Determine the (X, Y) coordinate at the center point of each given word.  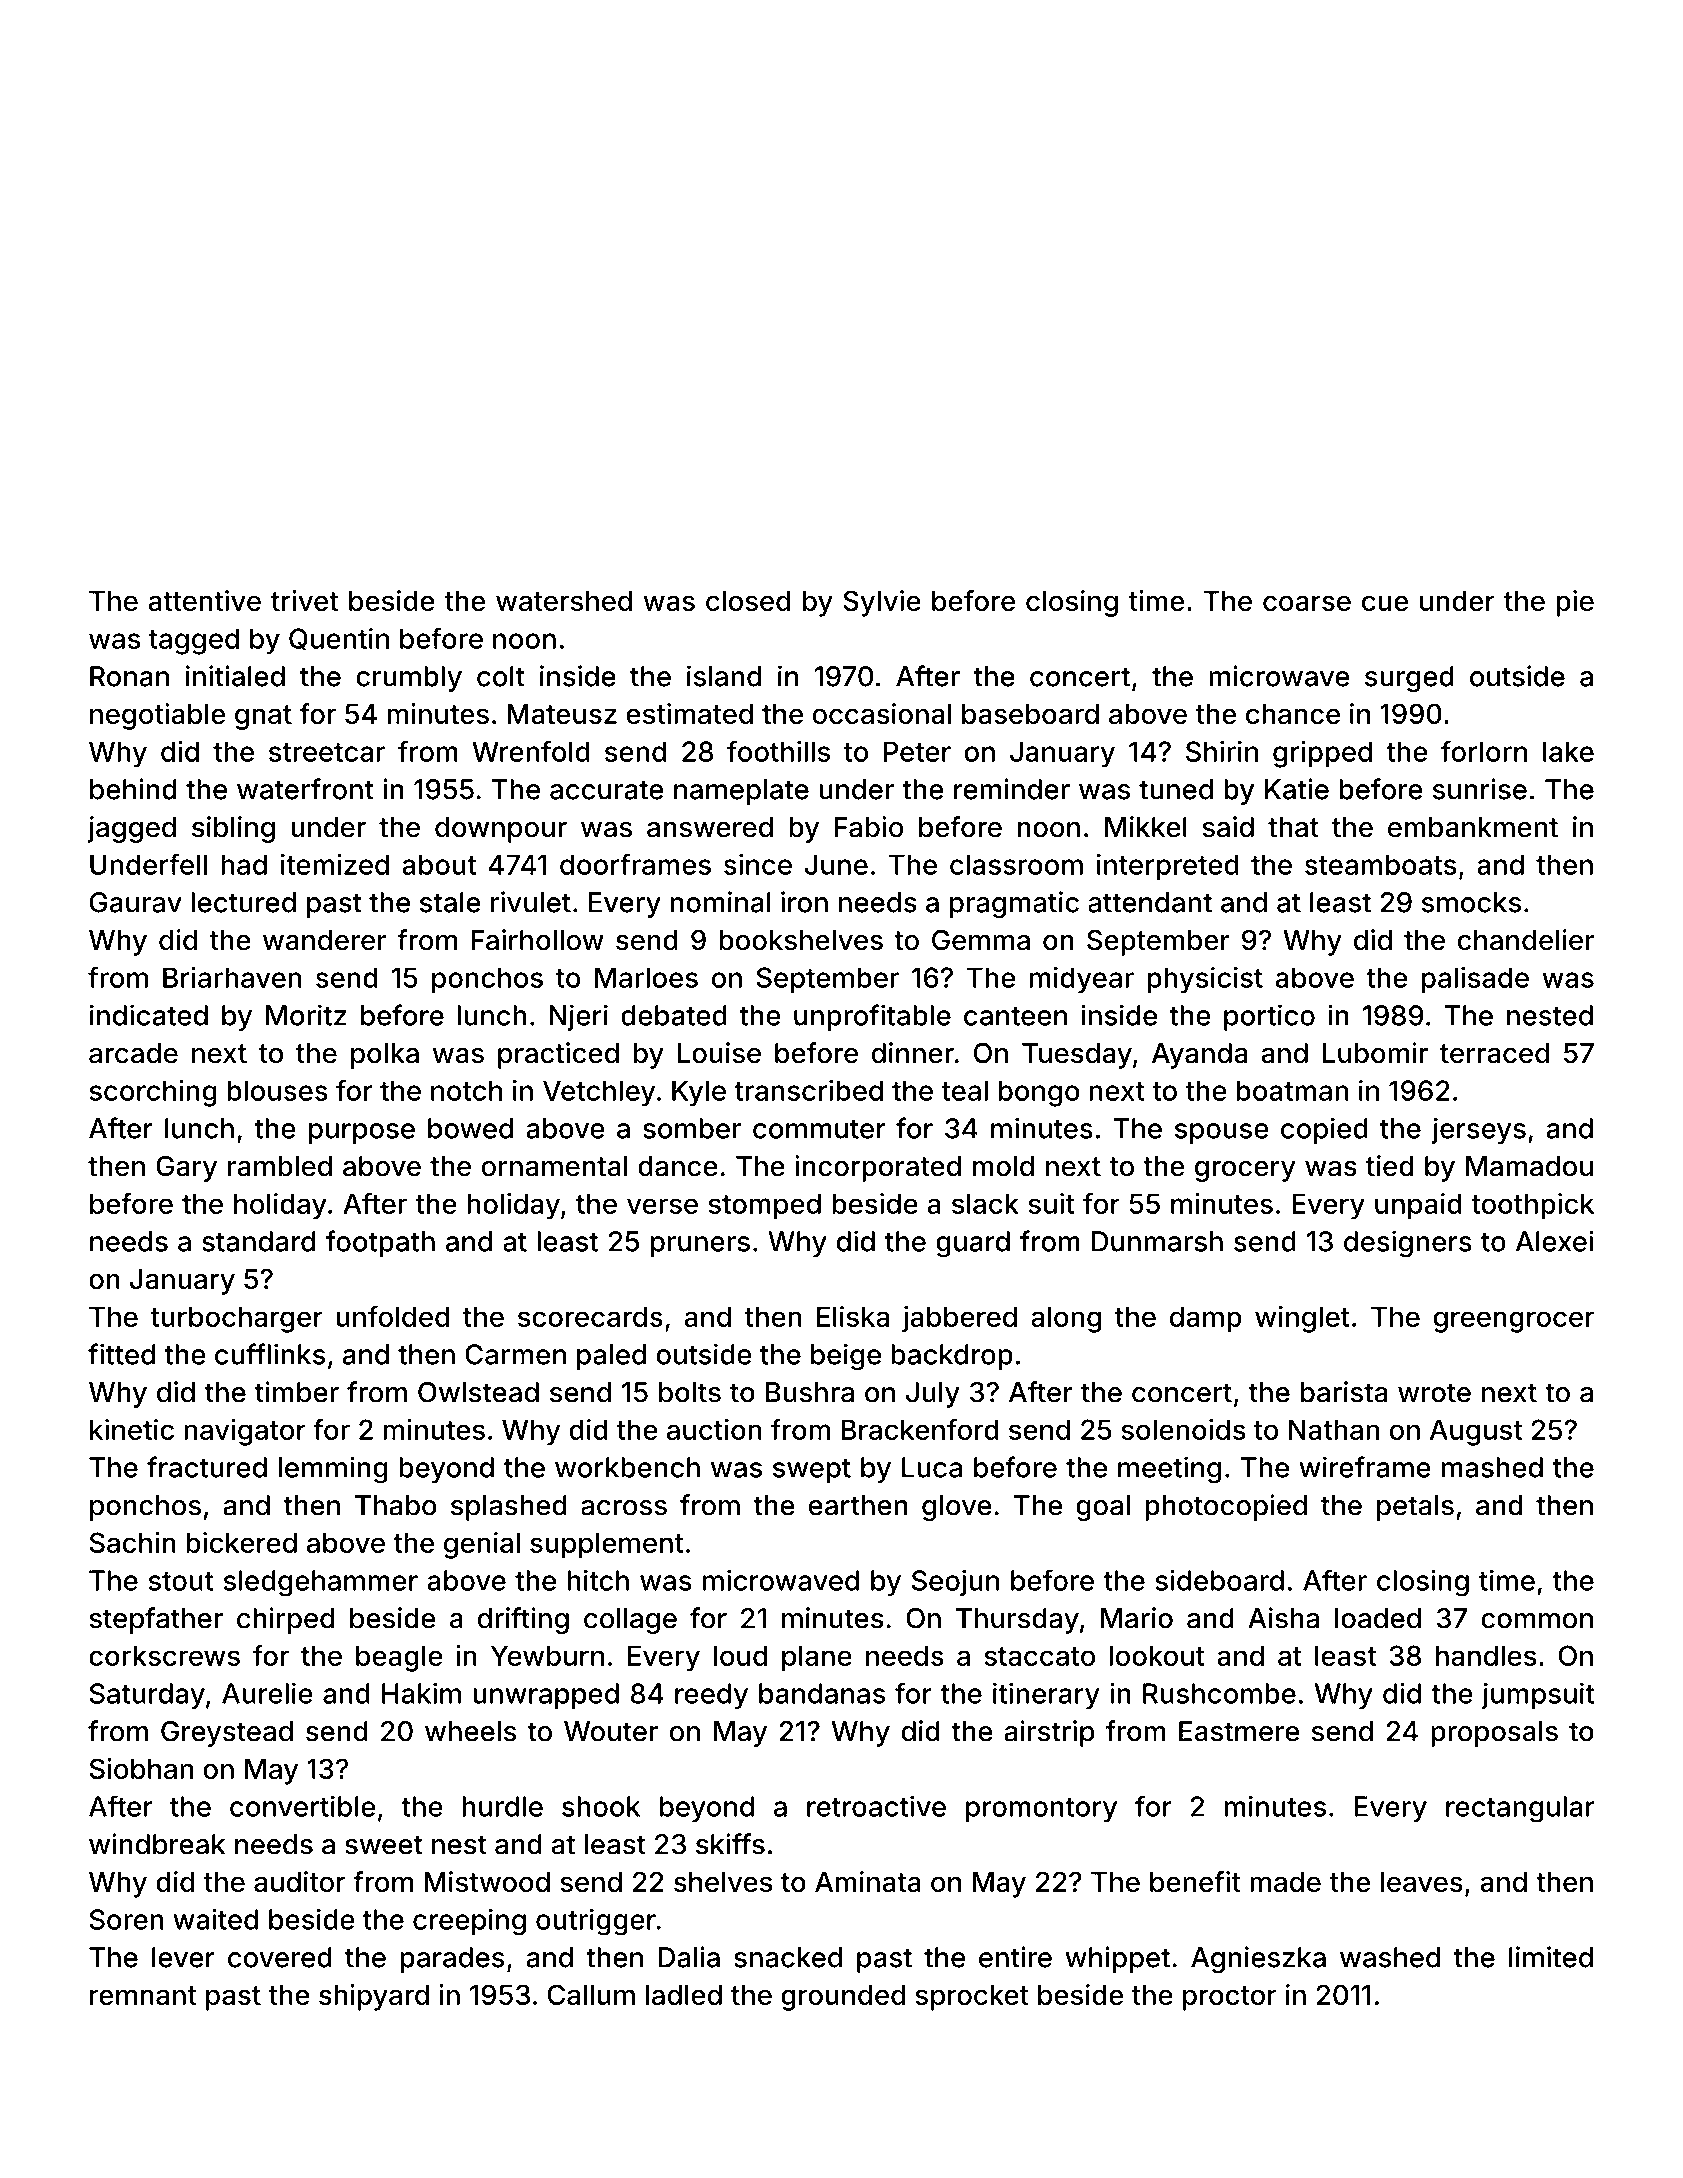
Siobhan (141, 1768)
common (1537, 1621)
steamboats (1380, 864)
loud (740, 1655)
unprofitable (872, 1017)
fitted (121, 1354)
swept (812, 1470)
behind (133, 789)
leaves (1422, 1882)
